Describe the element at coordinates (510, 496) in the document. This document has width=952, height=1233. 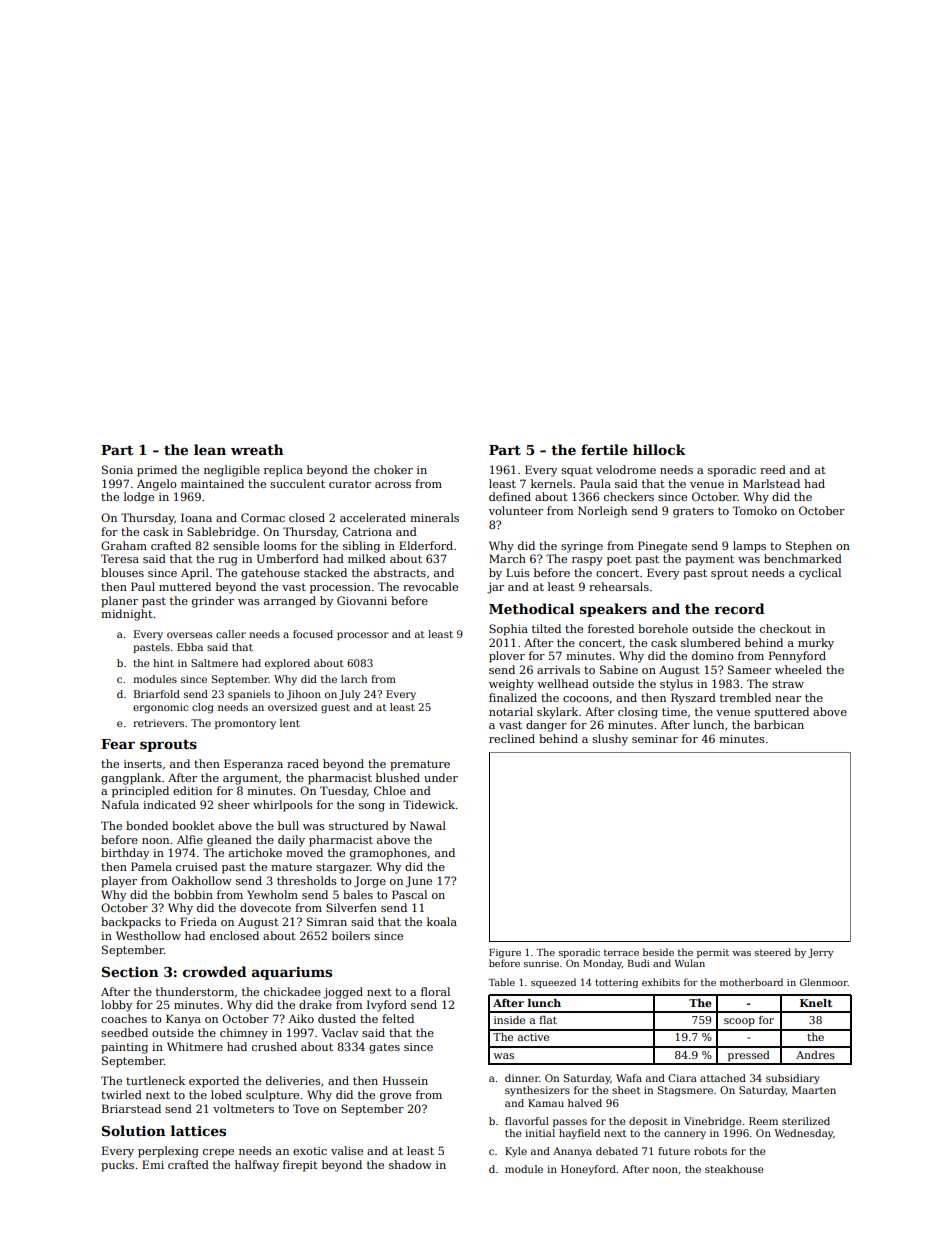
I see `defined` at that location.
